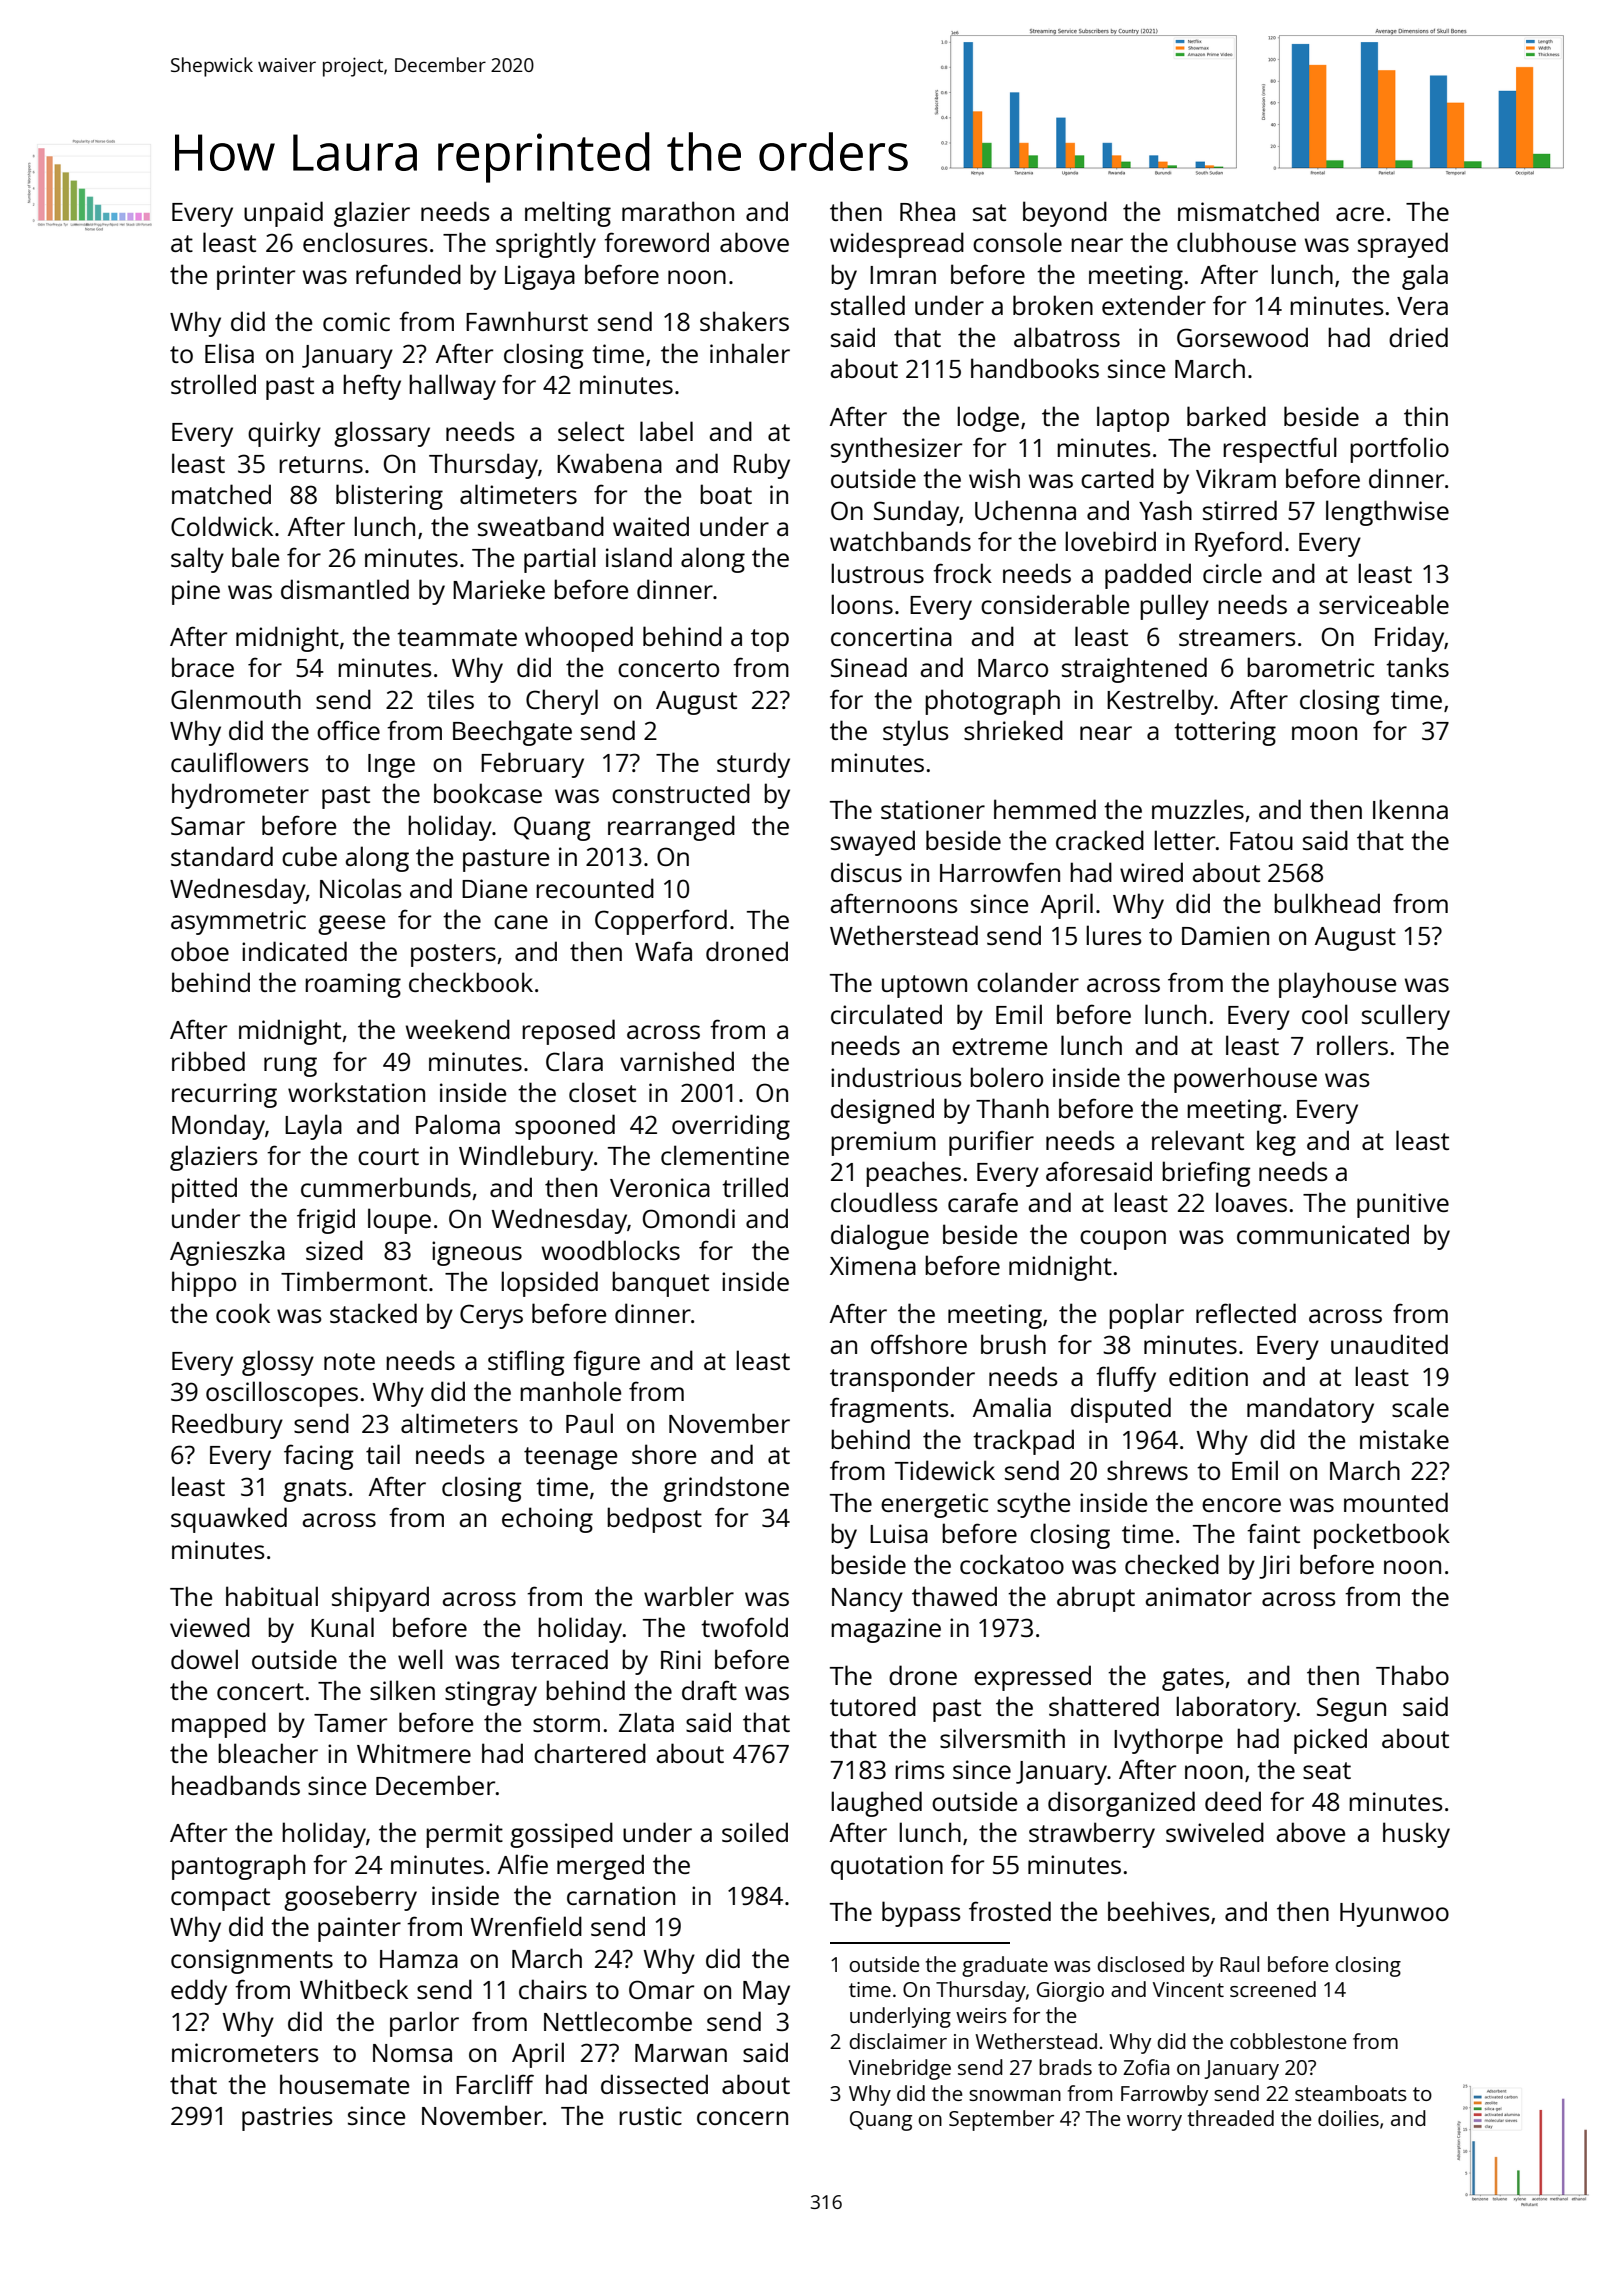 This document has width=1620, height=2292. What do you see at coordinates (689, 1596) in the document?
I see `warbler` at bounding box center [689, 1596].
